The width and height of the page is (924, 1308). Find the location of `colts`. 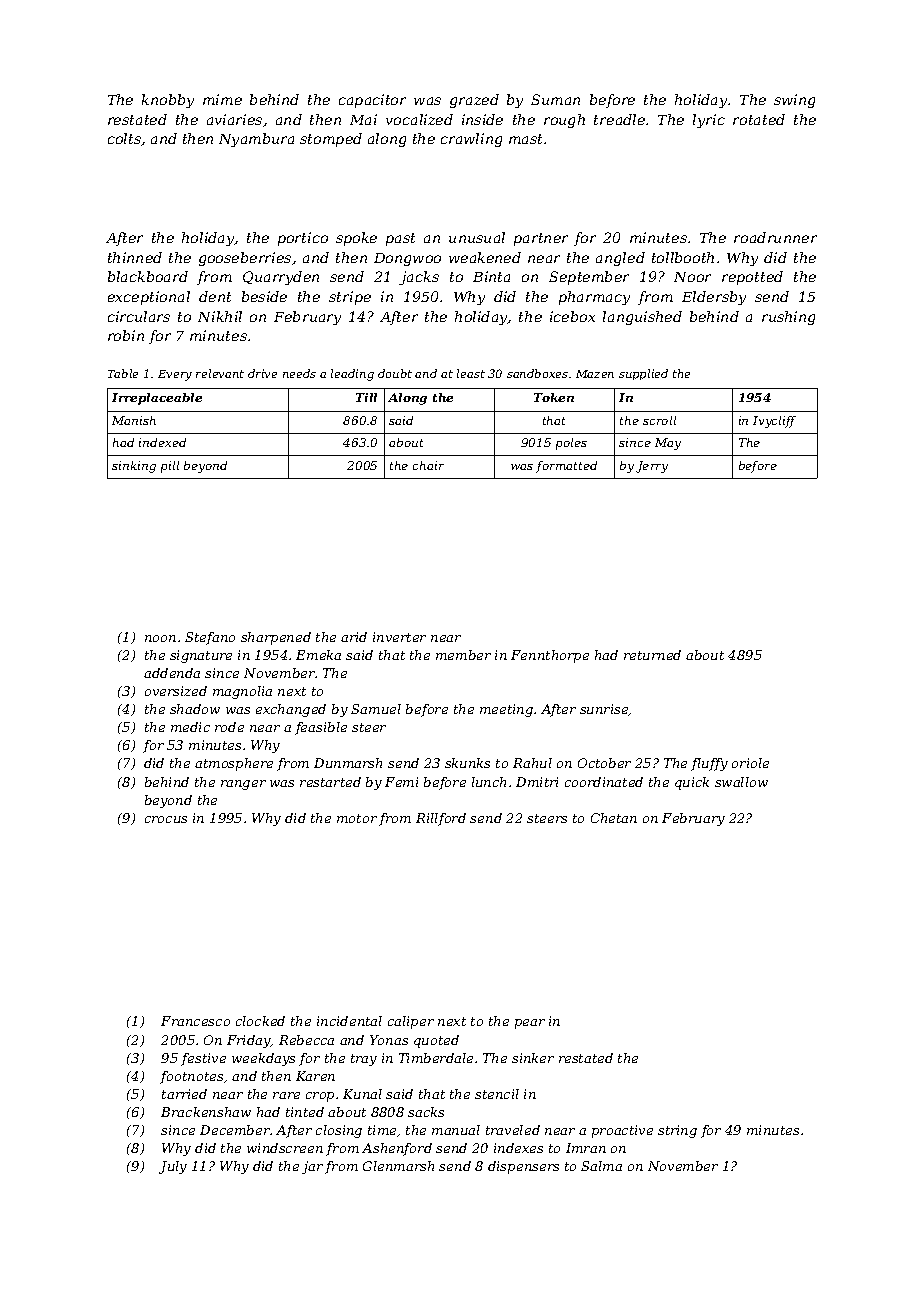

colts is located at coordinates (124, 138).
